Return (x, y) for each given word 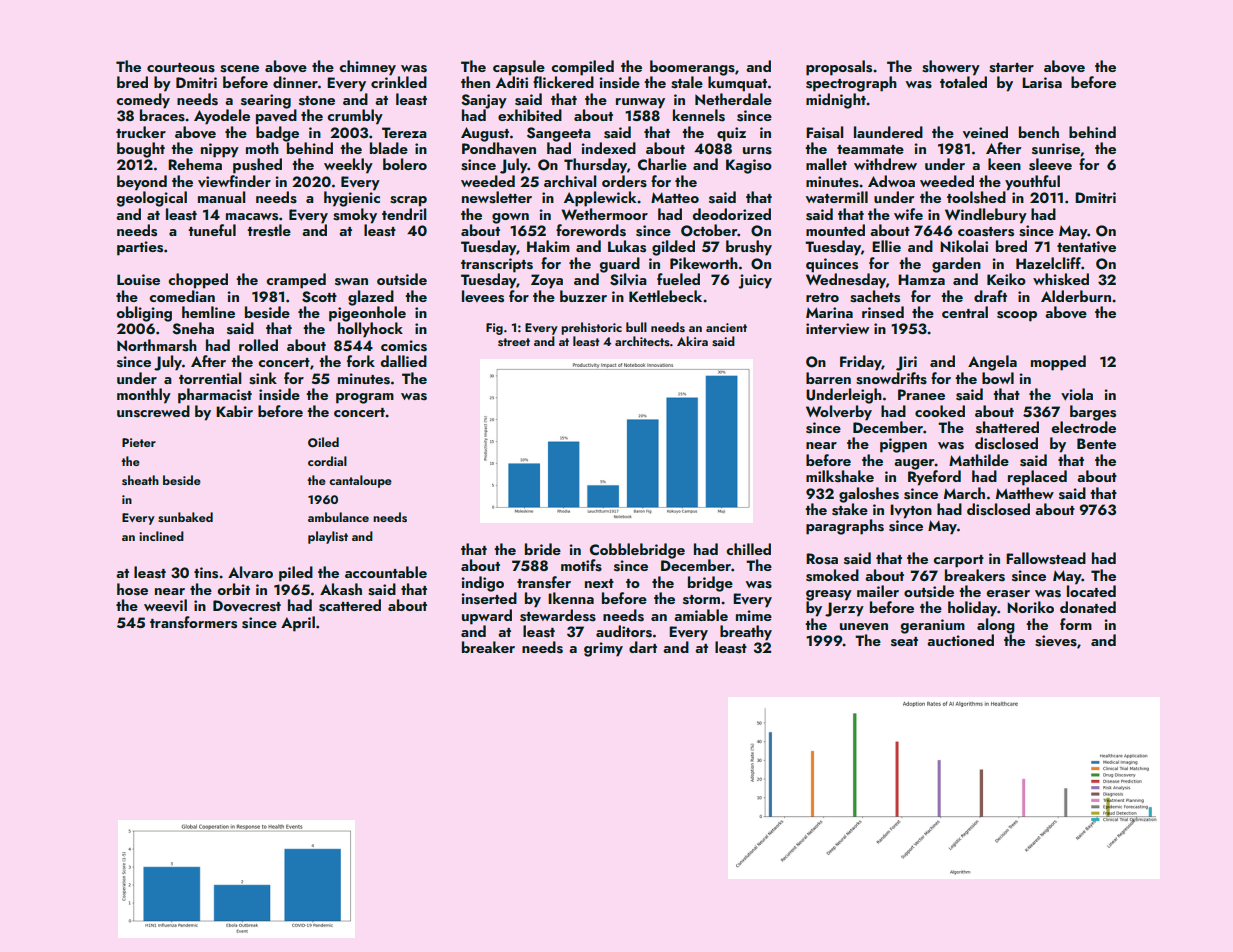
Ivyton (911, 511)
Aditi (512, 82)
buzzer (583, 296)
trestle (269, 230)
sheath (140, 480)
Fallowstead (1046, 558)
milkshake (840, 476)
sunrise (1056, 149)
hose (132, 589)
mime (754, 615)
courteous (181, 68)
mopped (1058, 363)
